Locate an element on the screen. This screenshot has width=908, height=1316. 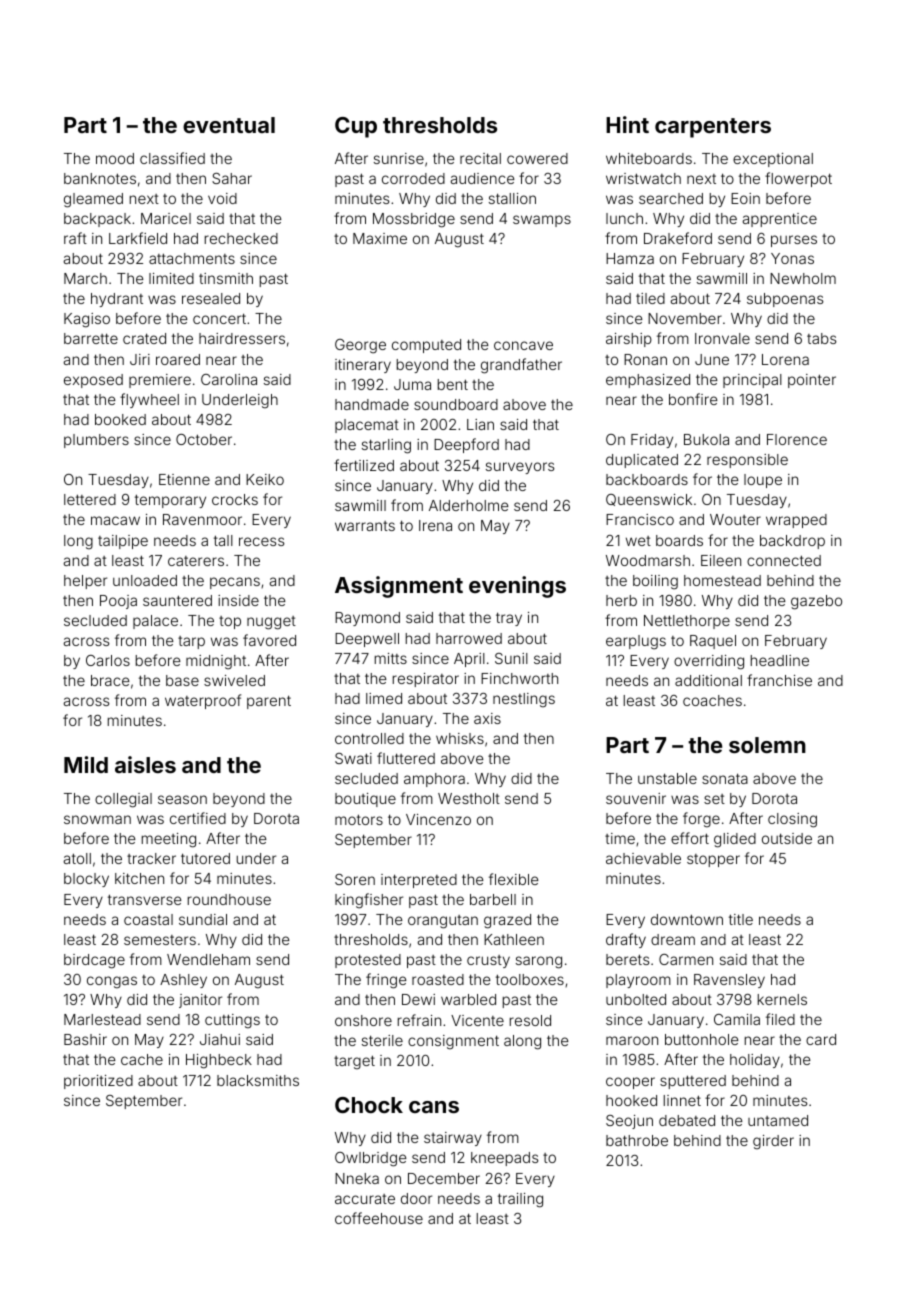
title is located at coordinates (741, 919).
